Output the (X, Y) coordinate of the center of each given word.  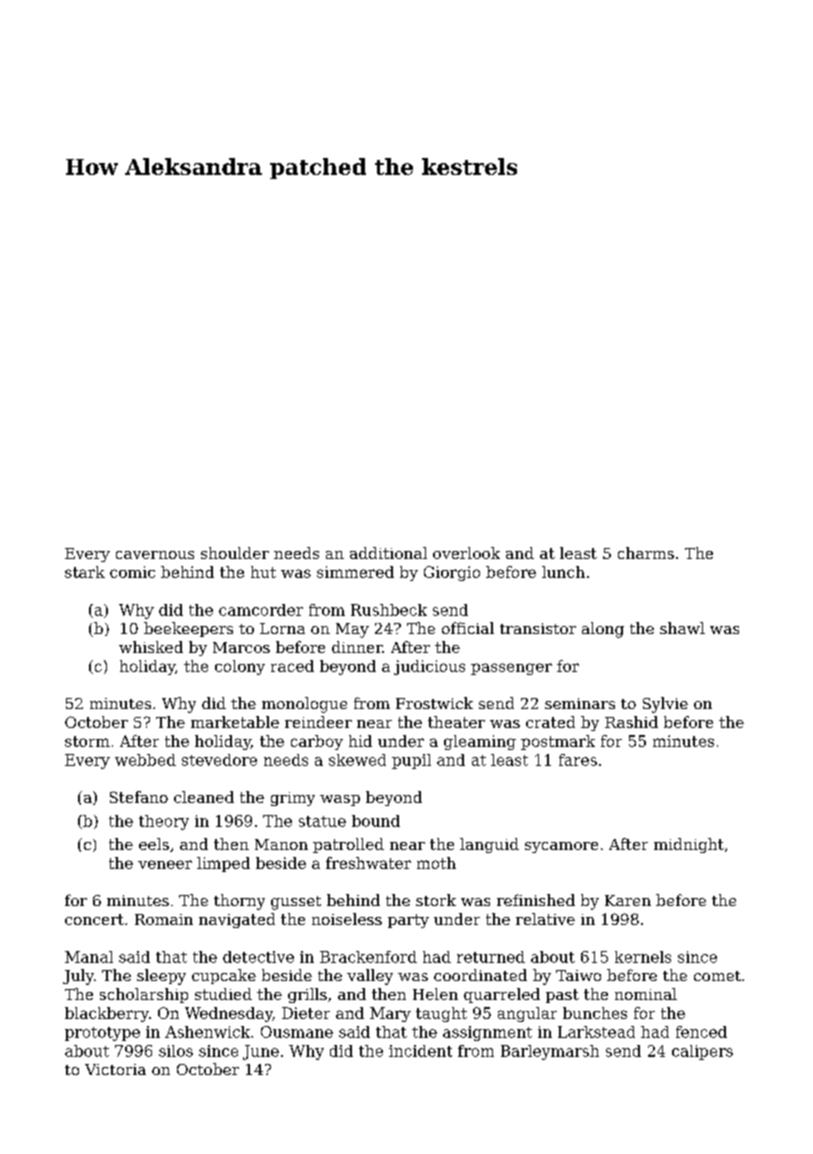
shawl (682, 628)
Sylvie (665, 705)
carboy (317, 742)
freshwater (368, 863)
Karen (628, 900)
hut (263, 572)
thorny (239, 902)
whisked (151, 647)
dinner (357, 647)
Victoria (115, 1069)
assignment (487, 1033)
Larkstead (596, 1032)
